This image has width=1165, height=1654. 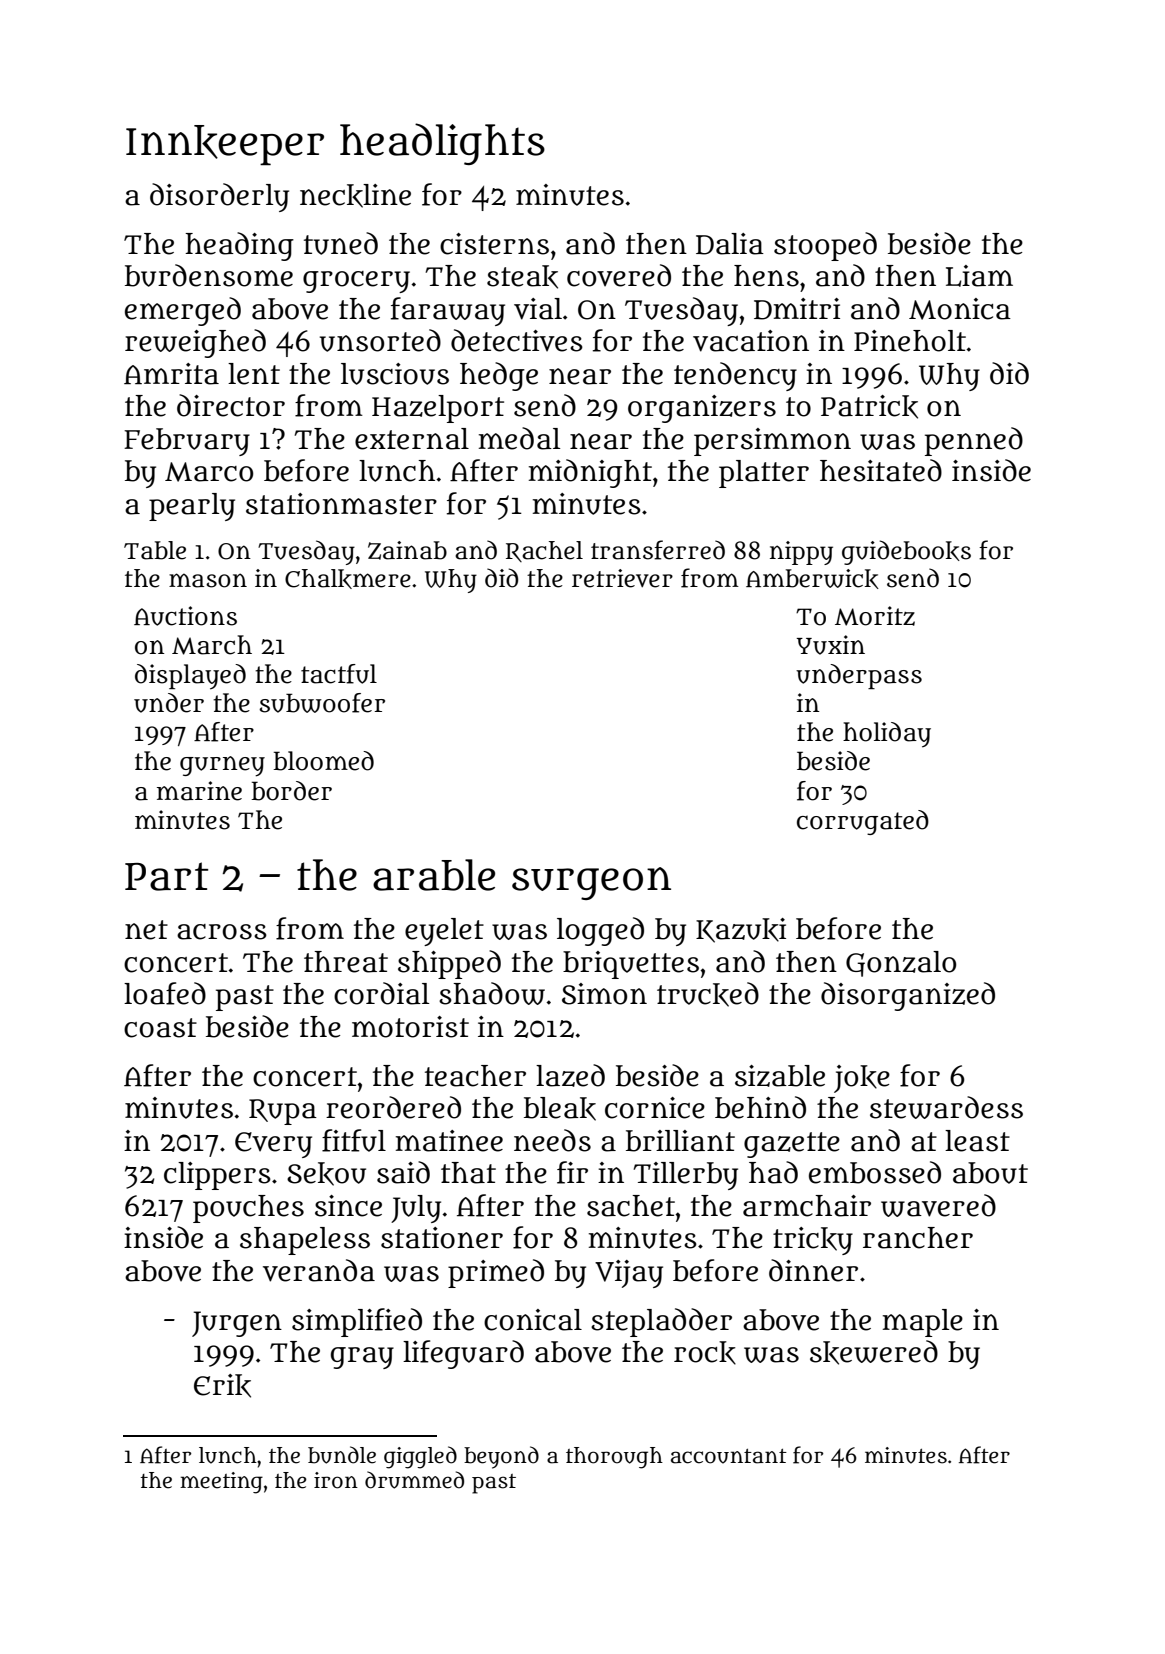 I want to click on teacher, so click(x=475, y=1076).
